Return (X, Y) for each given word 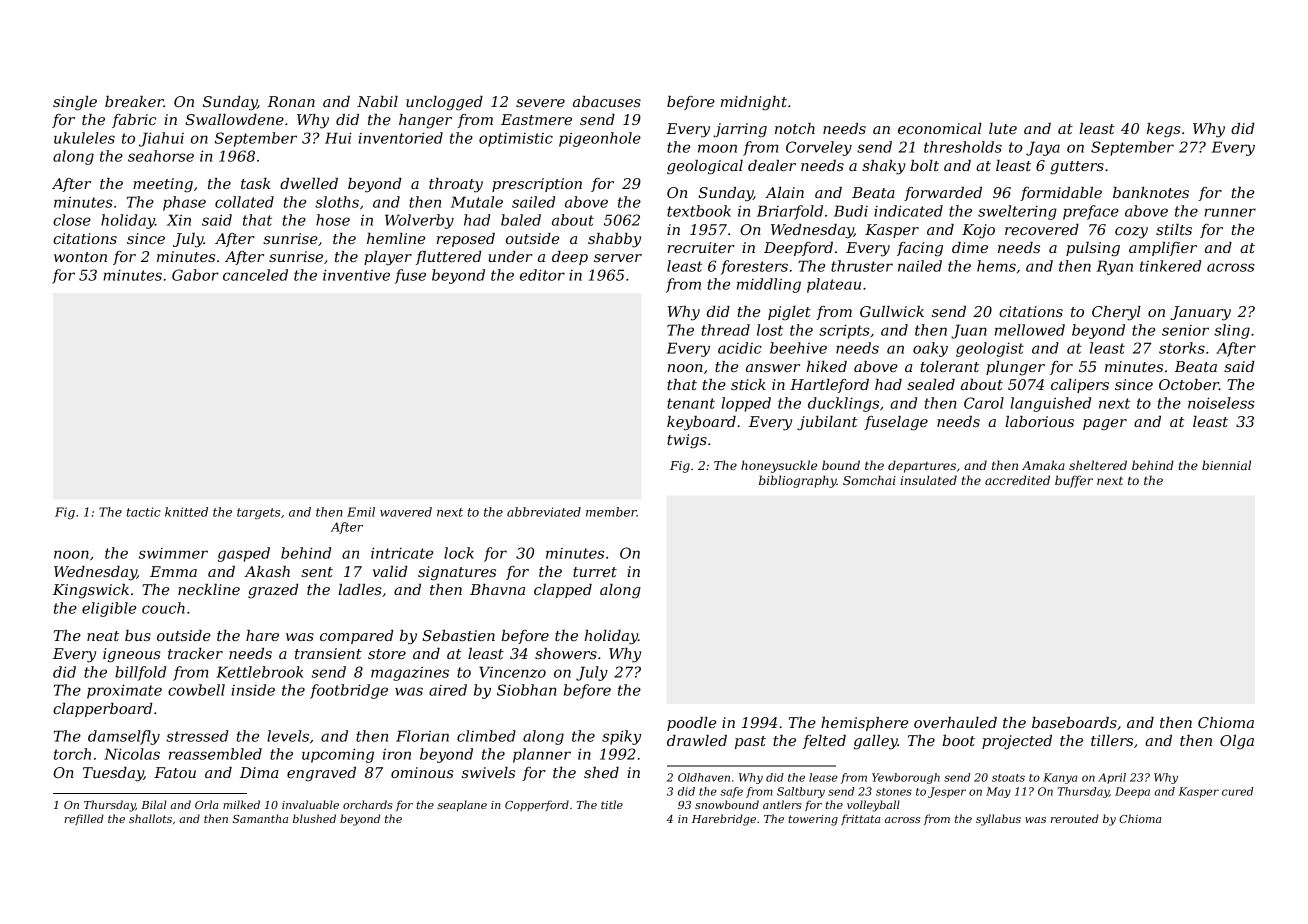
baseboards (1074, 722)
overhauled (955, 722)
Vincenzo (512, 672)
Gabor (195, 275)
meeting (163, 185)
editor (542, 275)
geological (705, 167)
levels (288, 736)
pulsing (1093, 249)
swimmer (173, 553)
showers (566, 653)
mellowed (1030, 330)
